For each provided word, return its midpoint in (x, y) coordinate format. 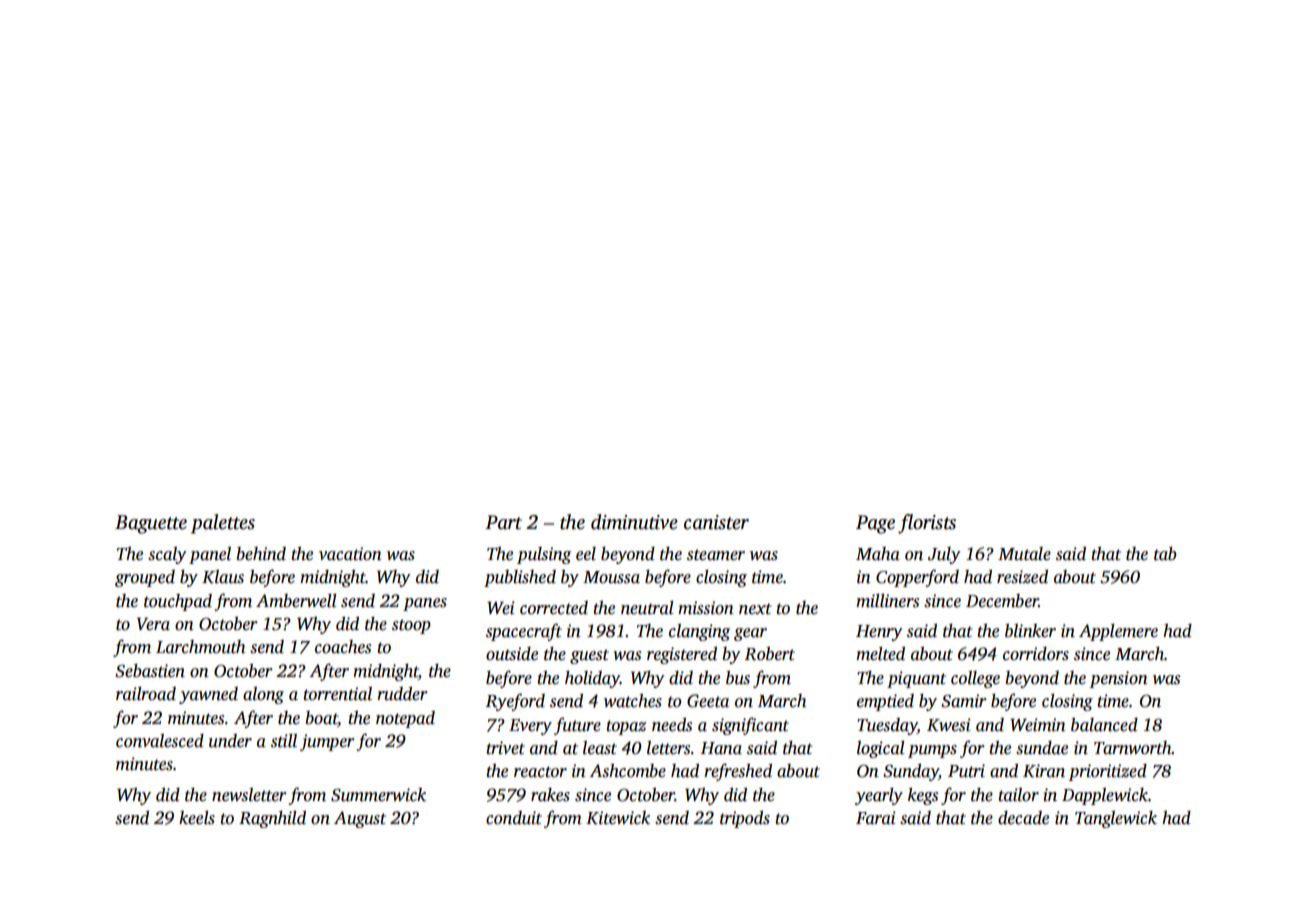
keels (197, 818)
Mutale (1024, 554)
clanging (699, 632)
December (1002, 601)
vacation (350, 554)
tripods (745, 819)
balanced (1104, 725)
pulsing (544, 555)
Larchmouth (200, 647)
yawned (208, 695)
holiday (592, 679)
